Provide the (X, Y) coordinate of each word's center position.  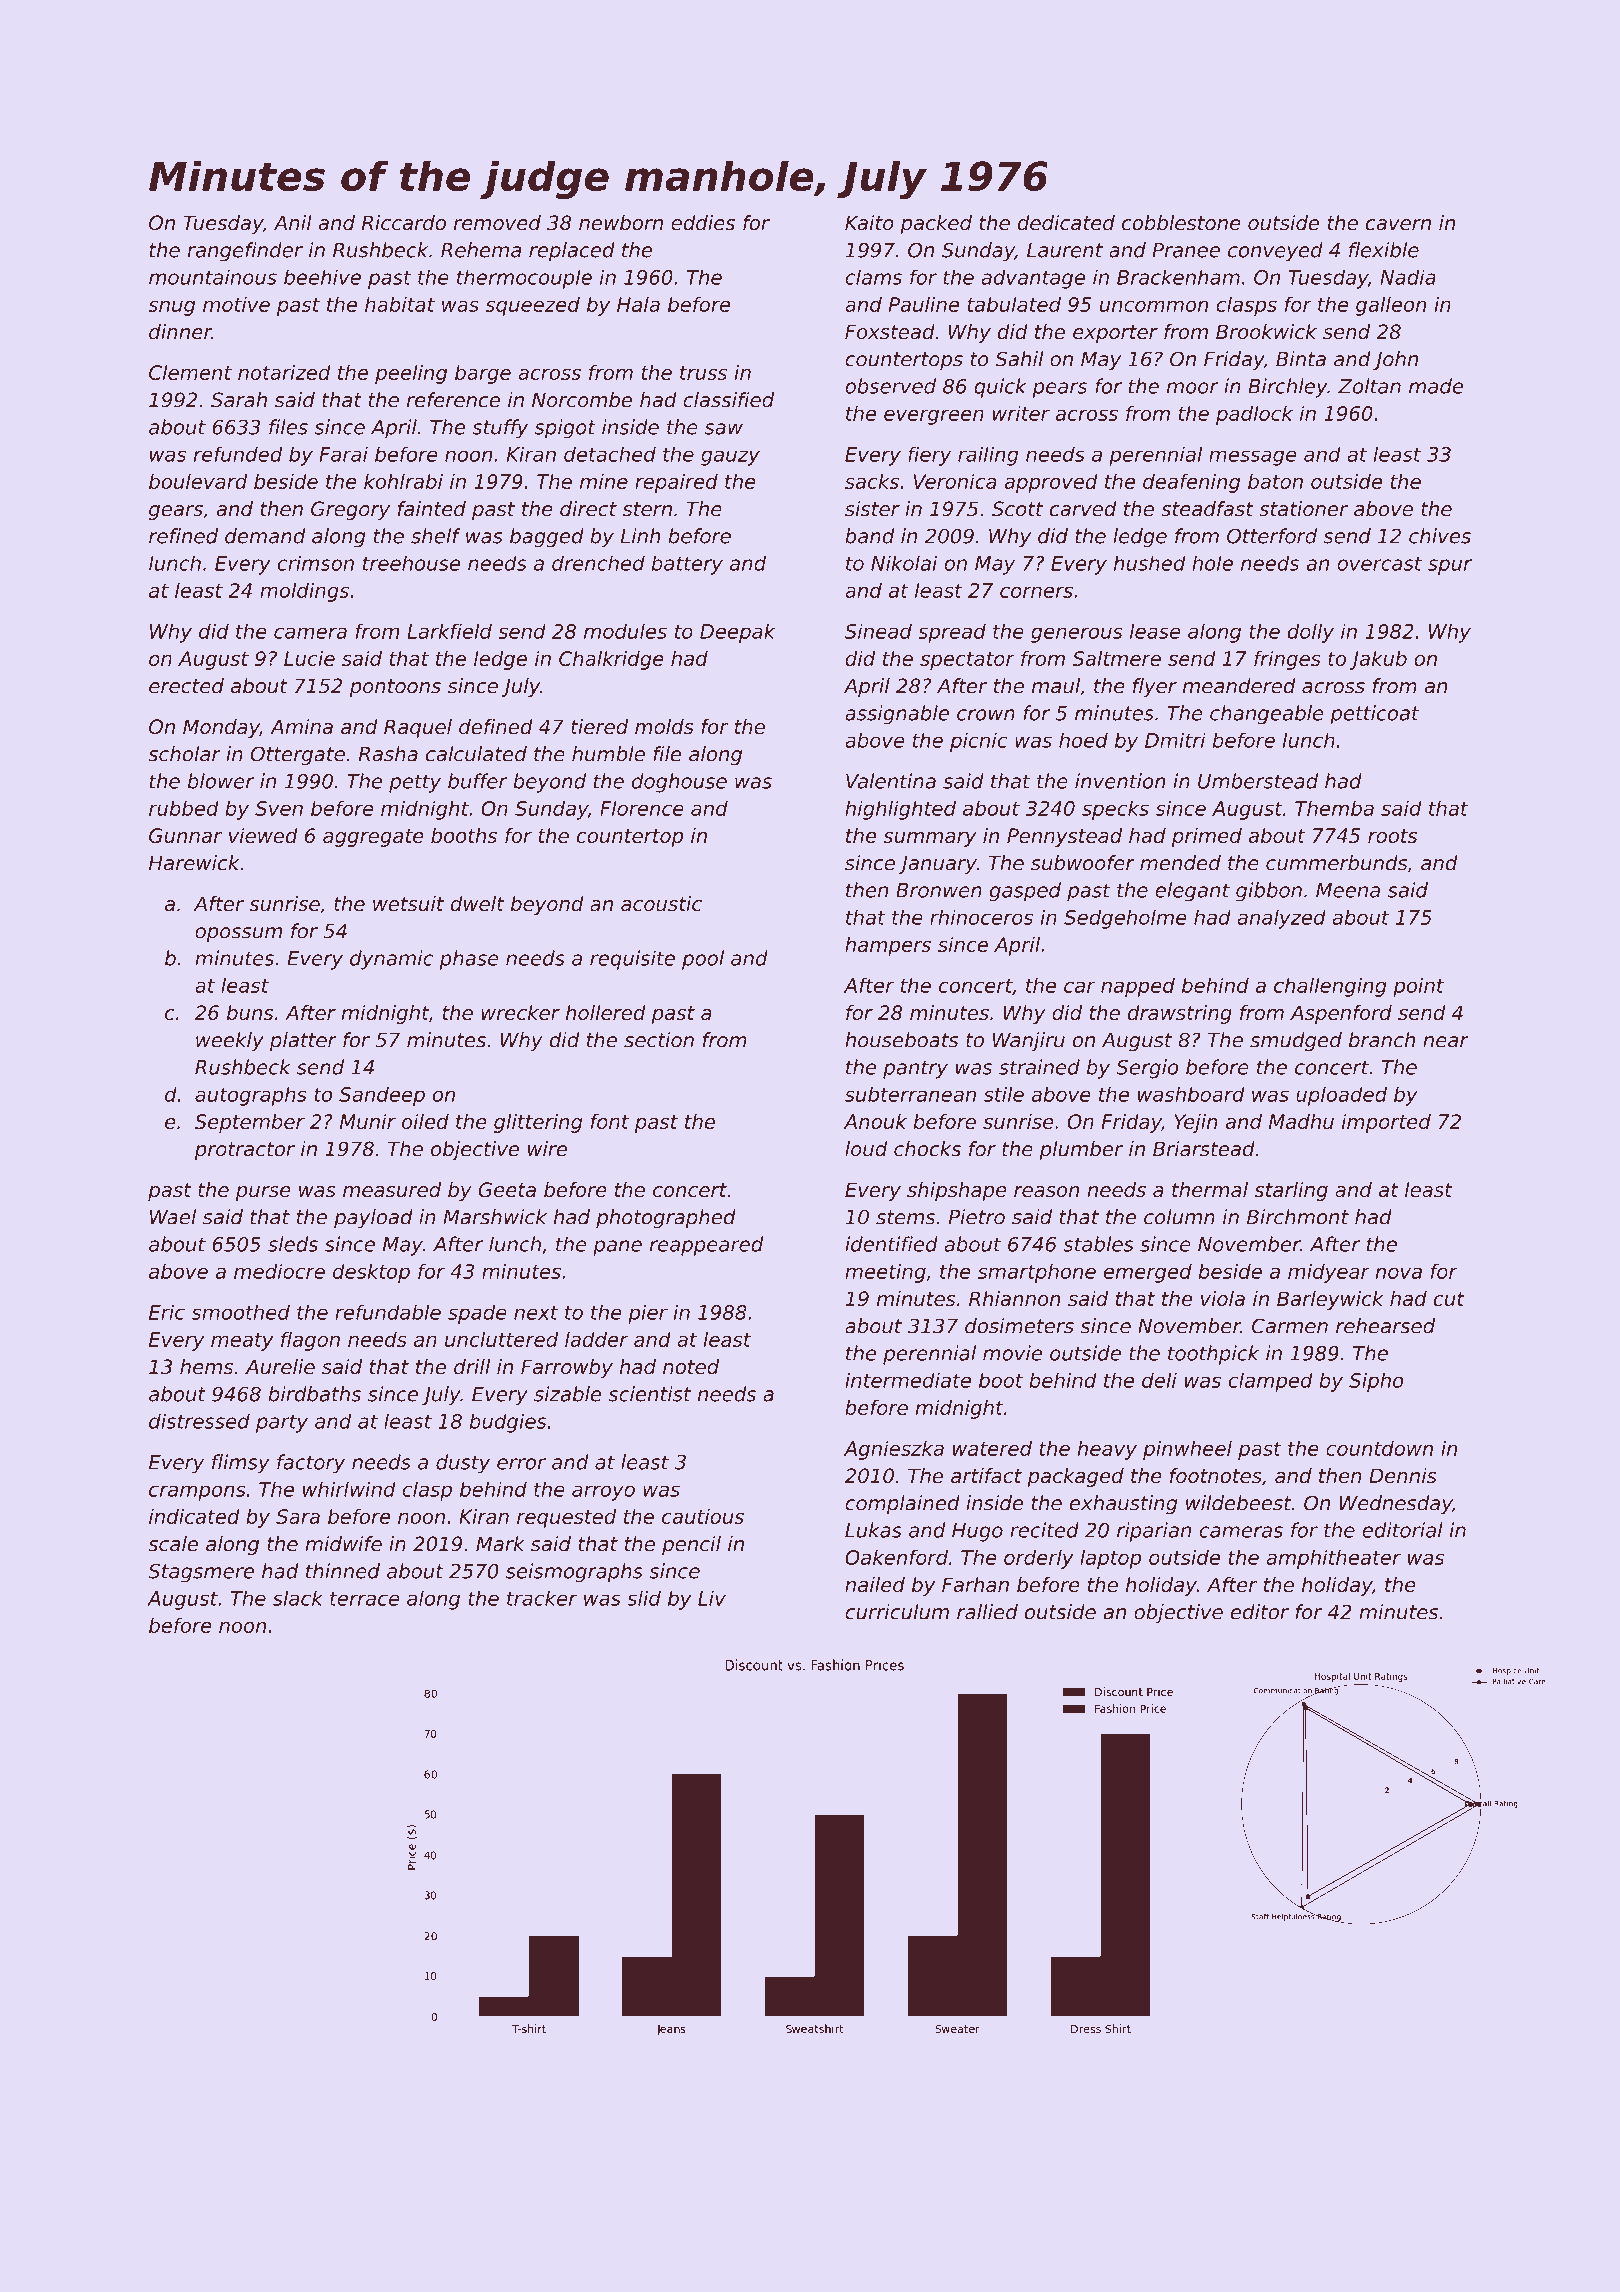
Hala (638, 304)
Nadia (1408, 277)
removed (497, 223)
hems (206, 1367)
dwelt (478, 904)
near (1446, 1042)
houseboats (901, 1040)
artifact (986, 1476)
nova (1398, 1273)
